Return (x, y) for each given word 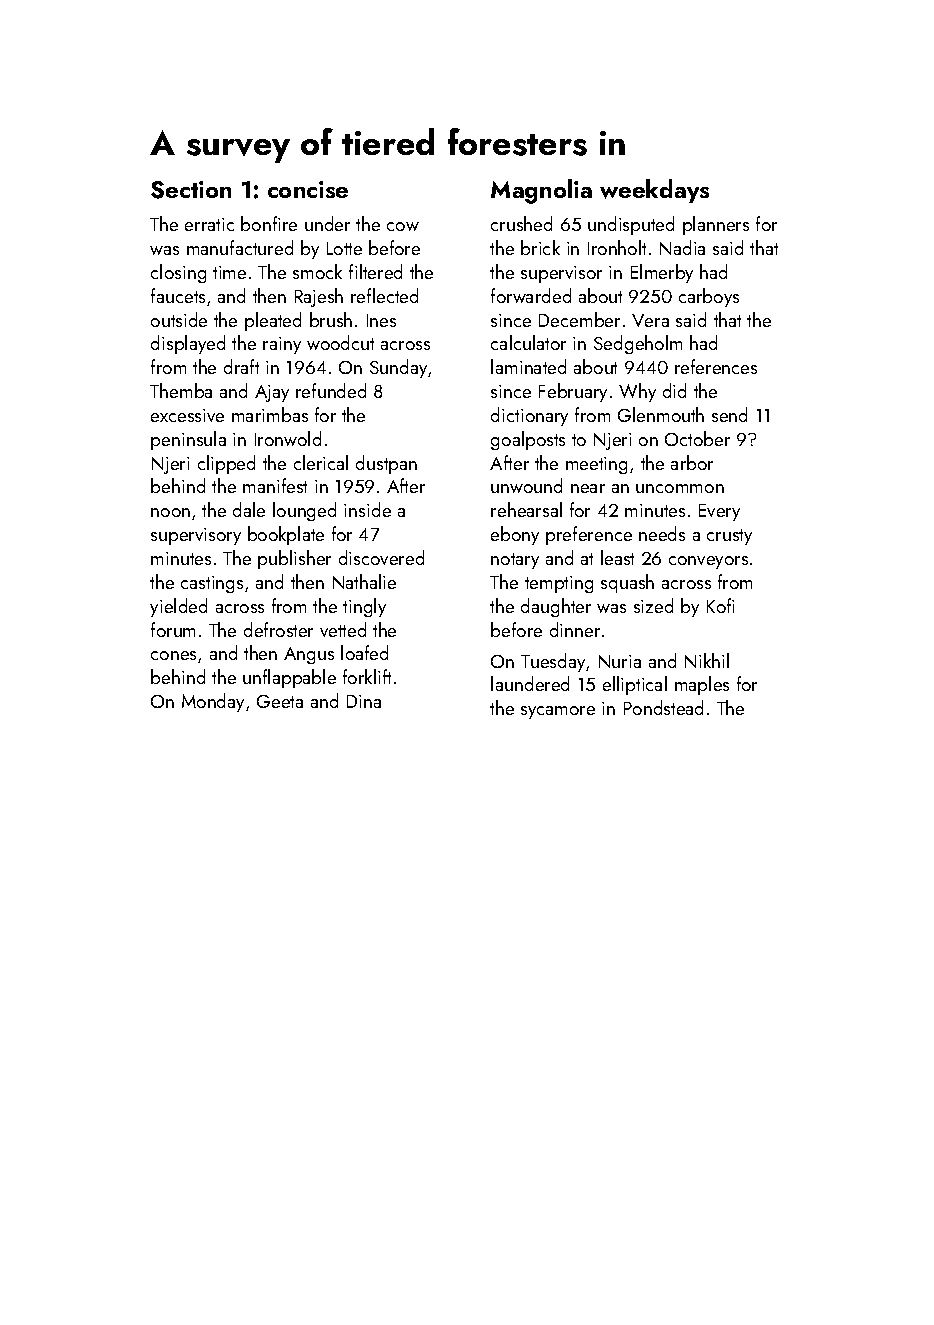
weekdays (654, 191)
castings (212, 584)
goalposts (528, 440)
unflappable (289, 678)
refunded (331, 390)
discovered (381, 557)
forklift (367, 676)
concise (308, 189)
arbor (692, 462)
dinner (575, 629)
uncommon (680, 488)
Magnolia (541, 191)
